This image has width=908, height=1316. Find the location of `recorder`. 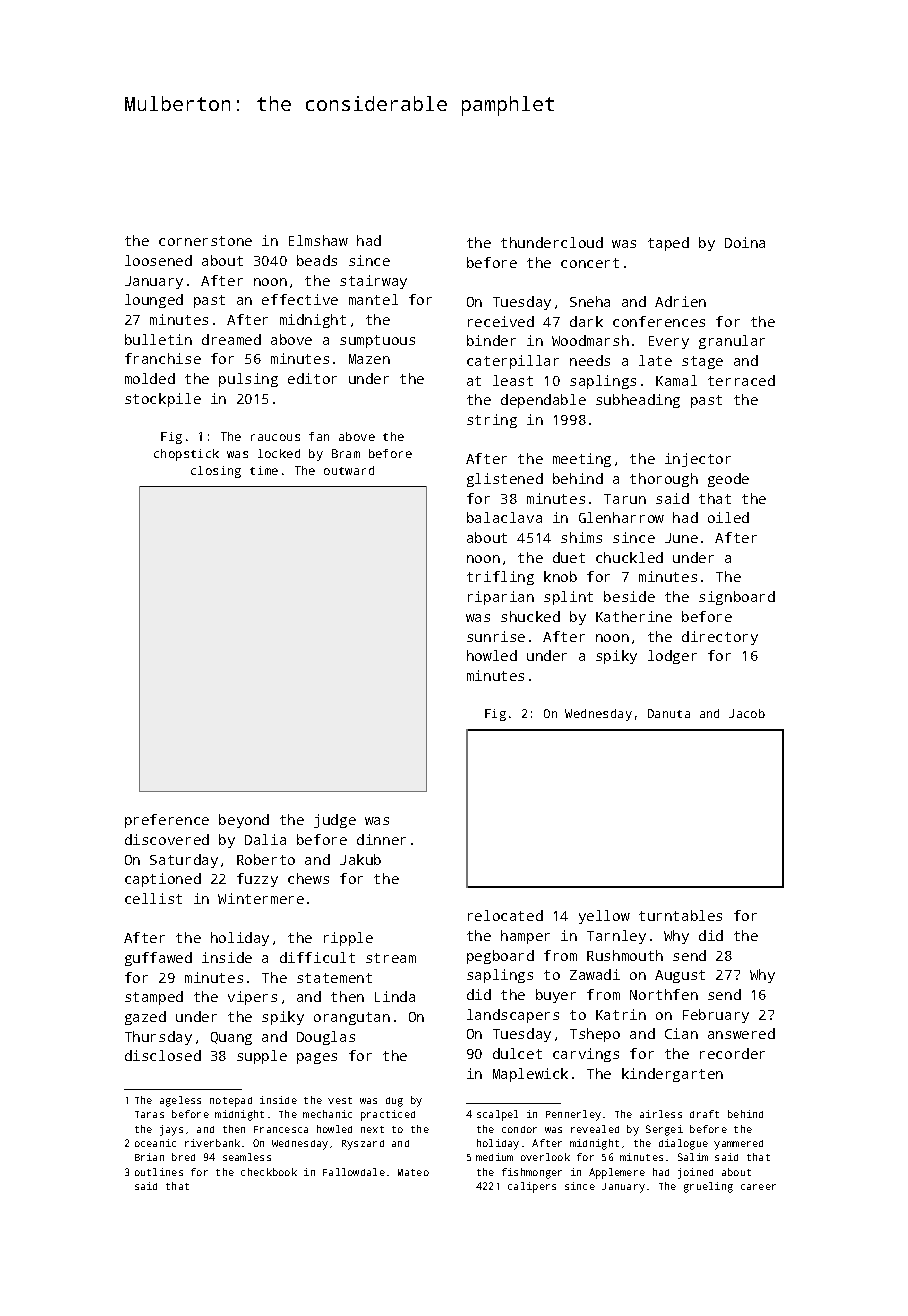

recorder is located at coordinates (732, 1053).
